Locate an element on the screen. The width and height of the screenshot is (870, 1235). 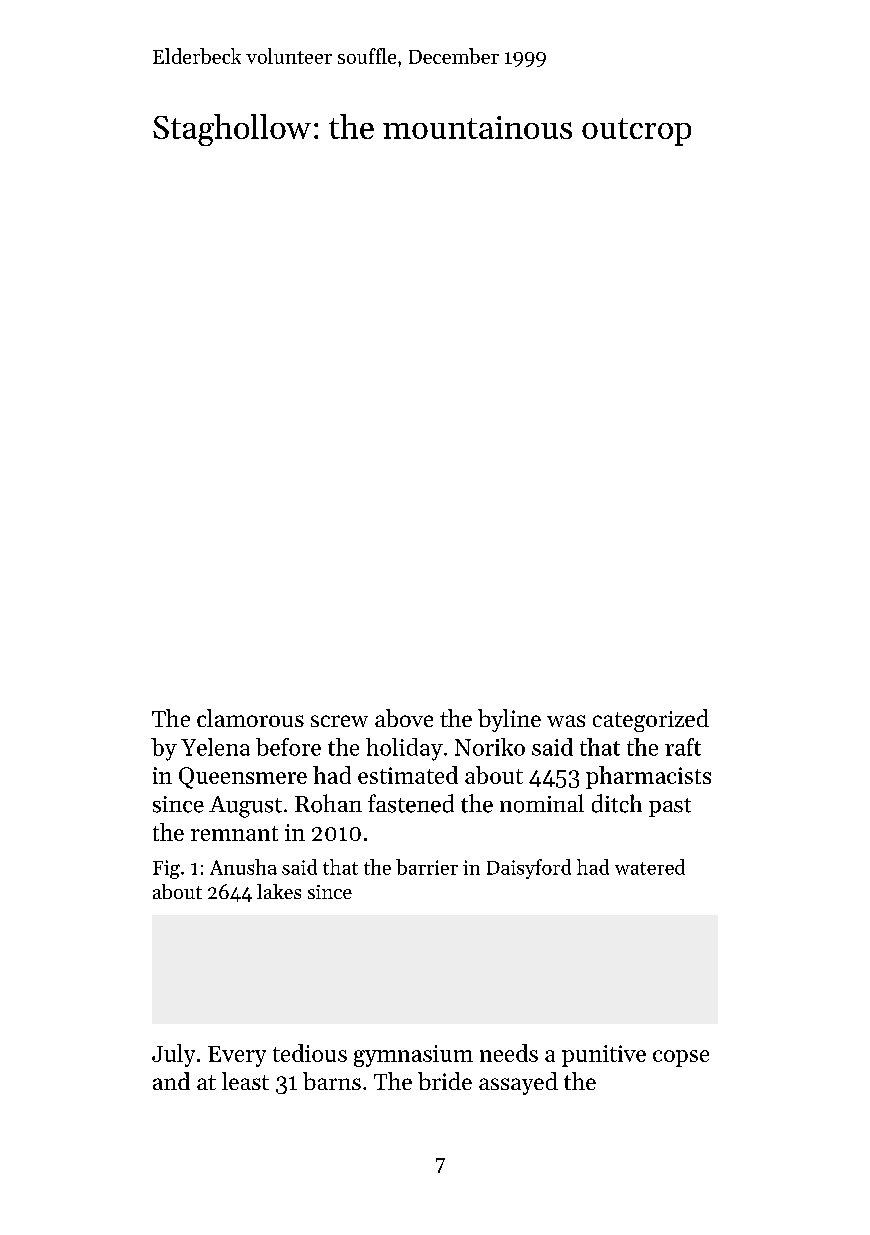
barrier is located at coordinates (427, 867).
